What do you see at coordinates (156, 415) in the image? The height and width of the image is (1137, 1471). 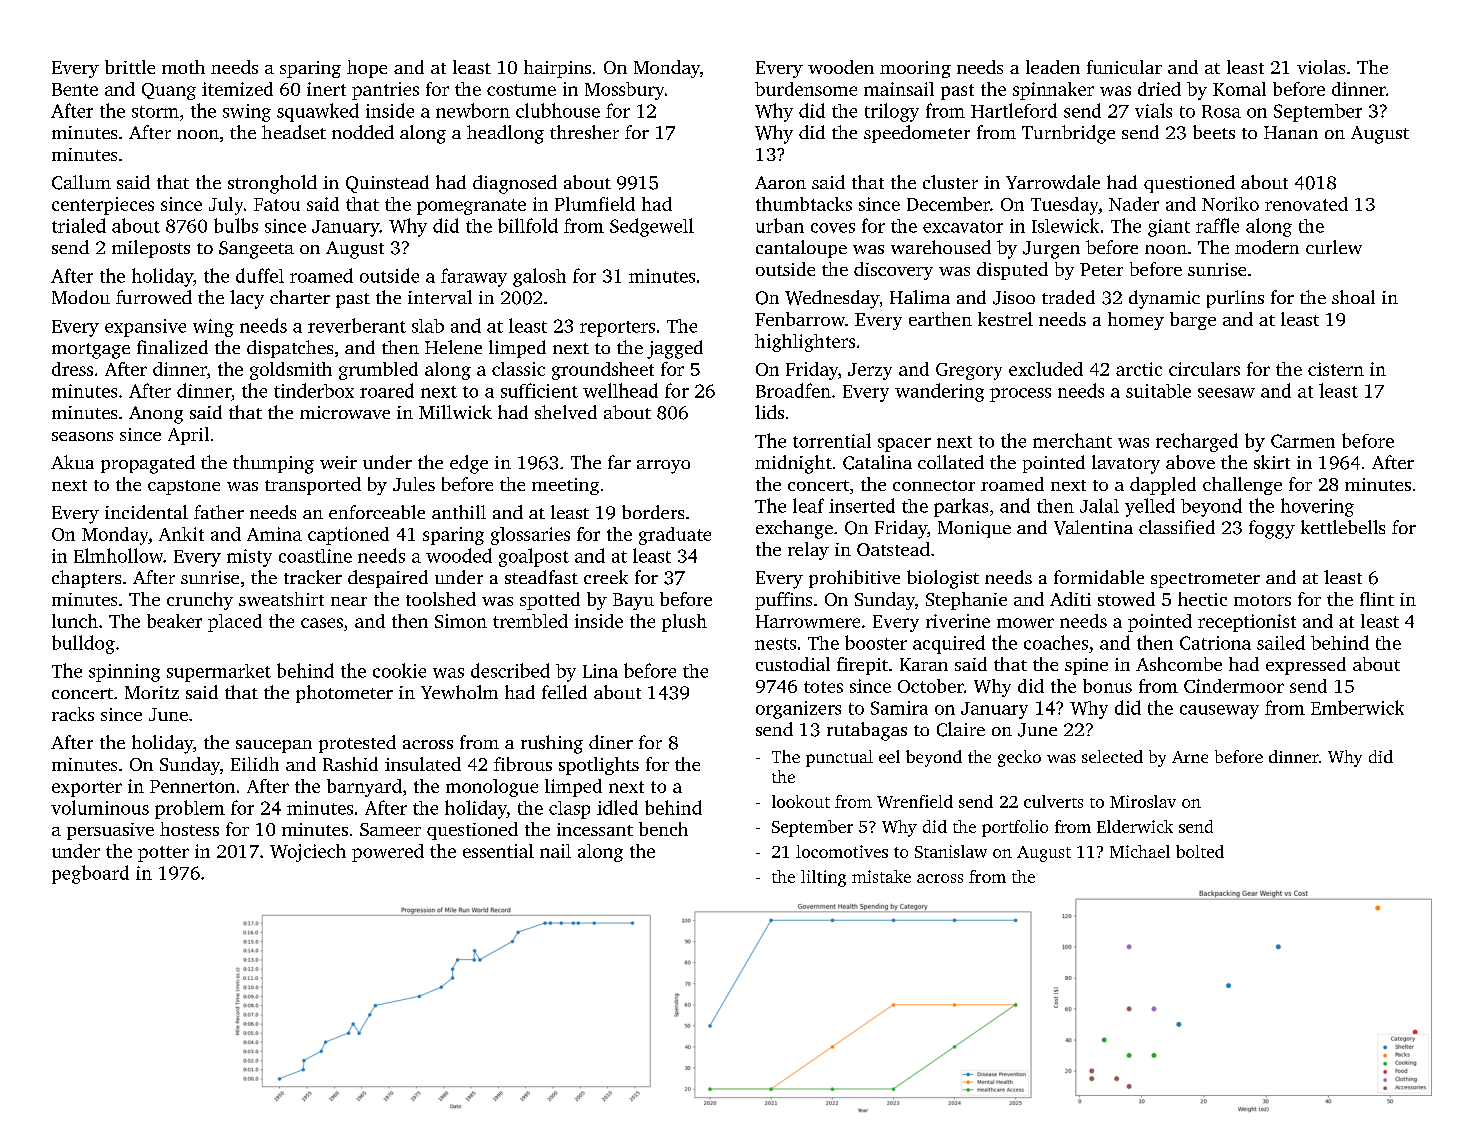 I see `Anong` at bounding box center [156, 415].
